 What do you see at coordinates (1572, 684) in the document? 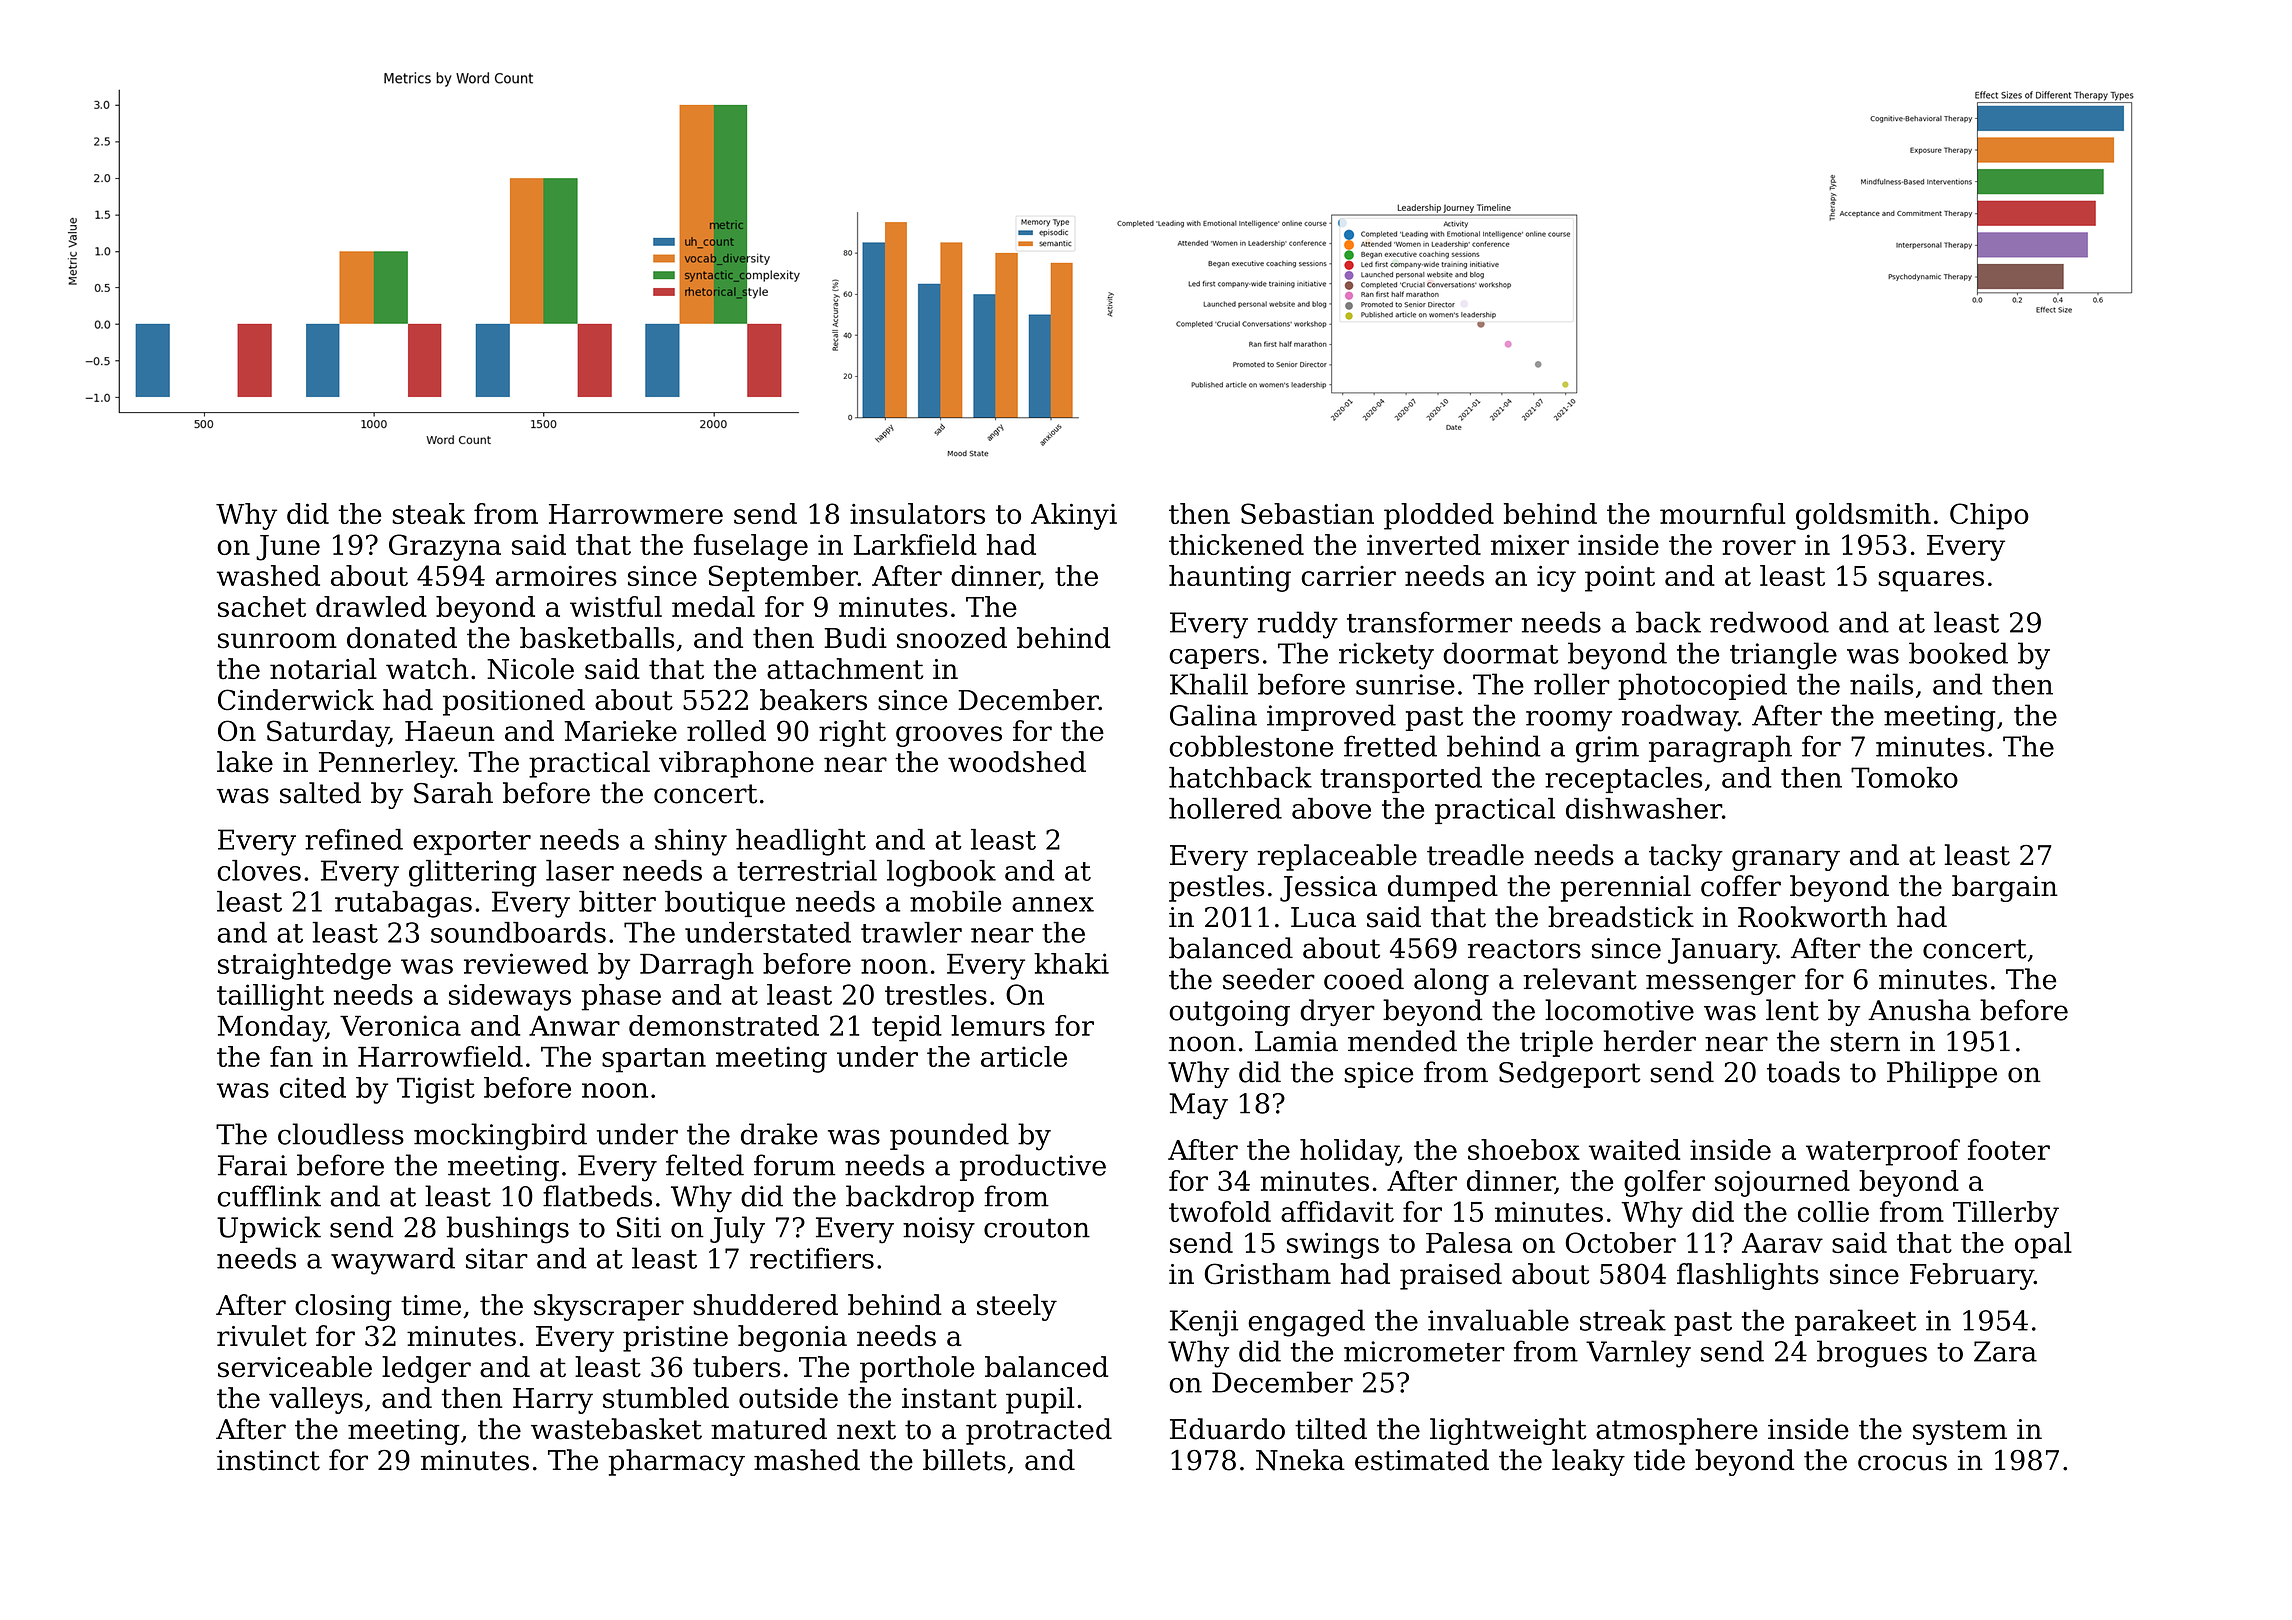
I see `roller` at bounding box center [1572, 684].
